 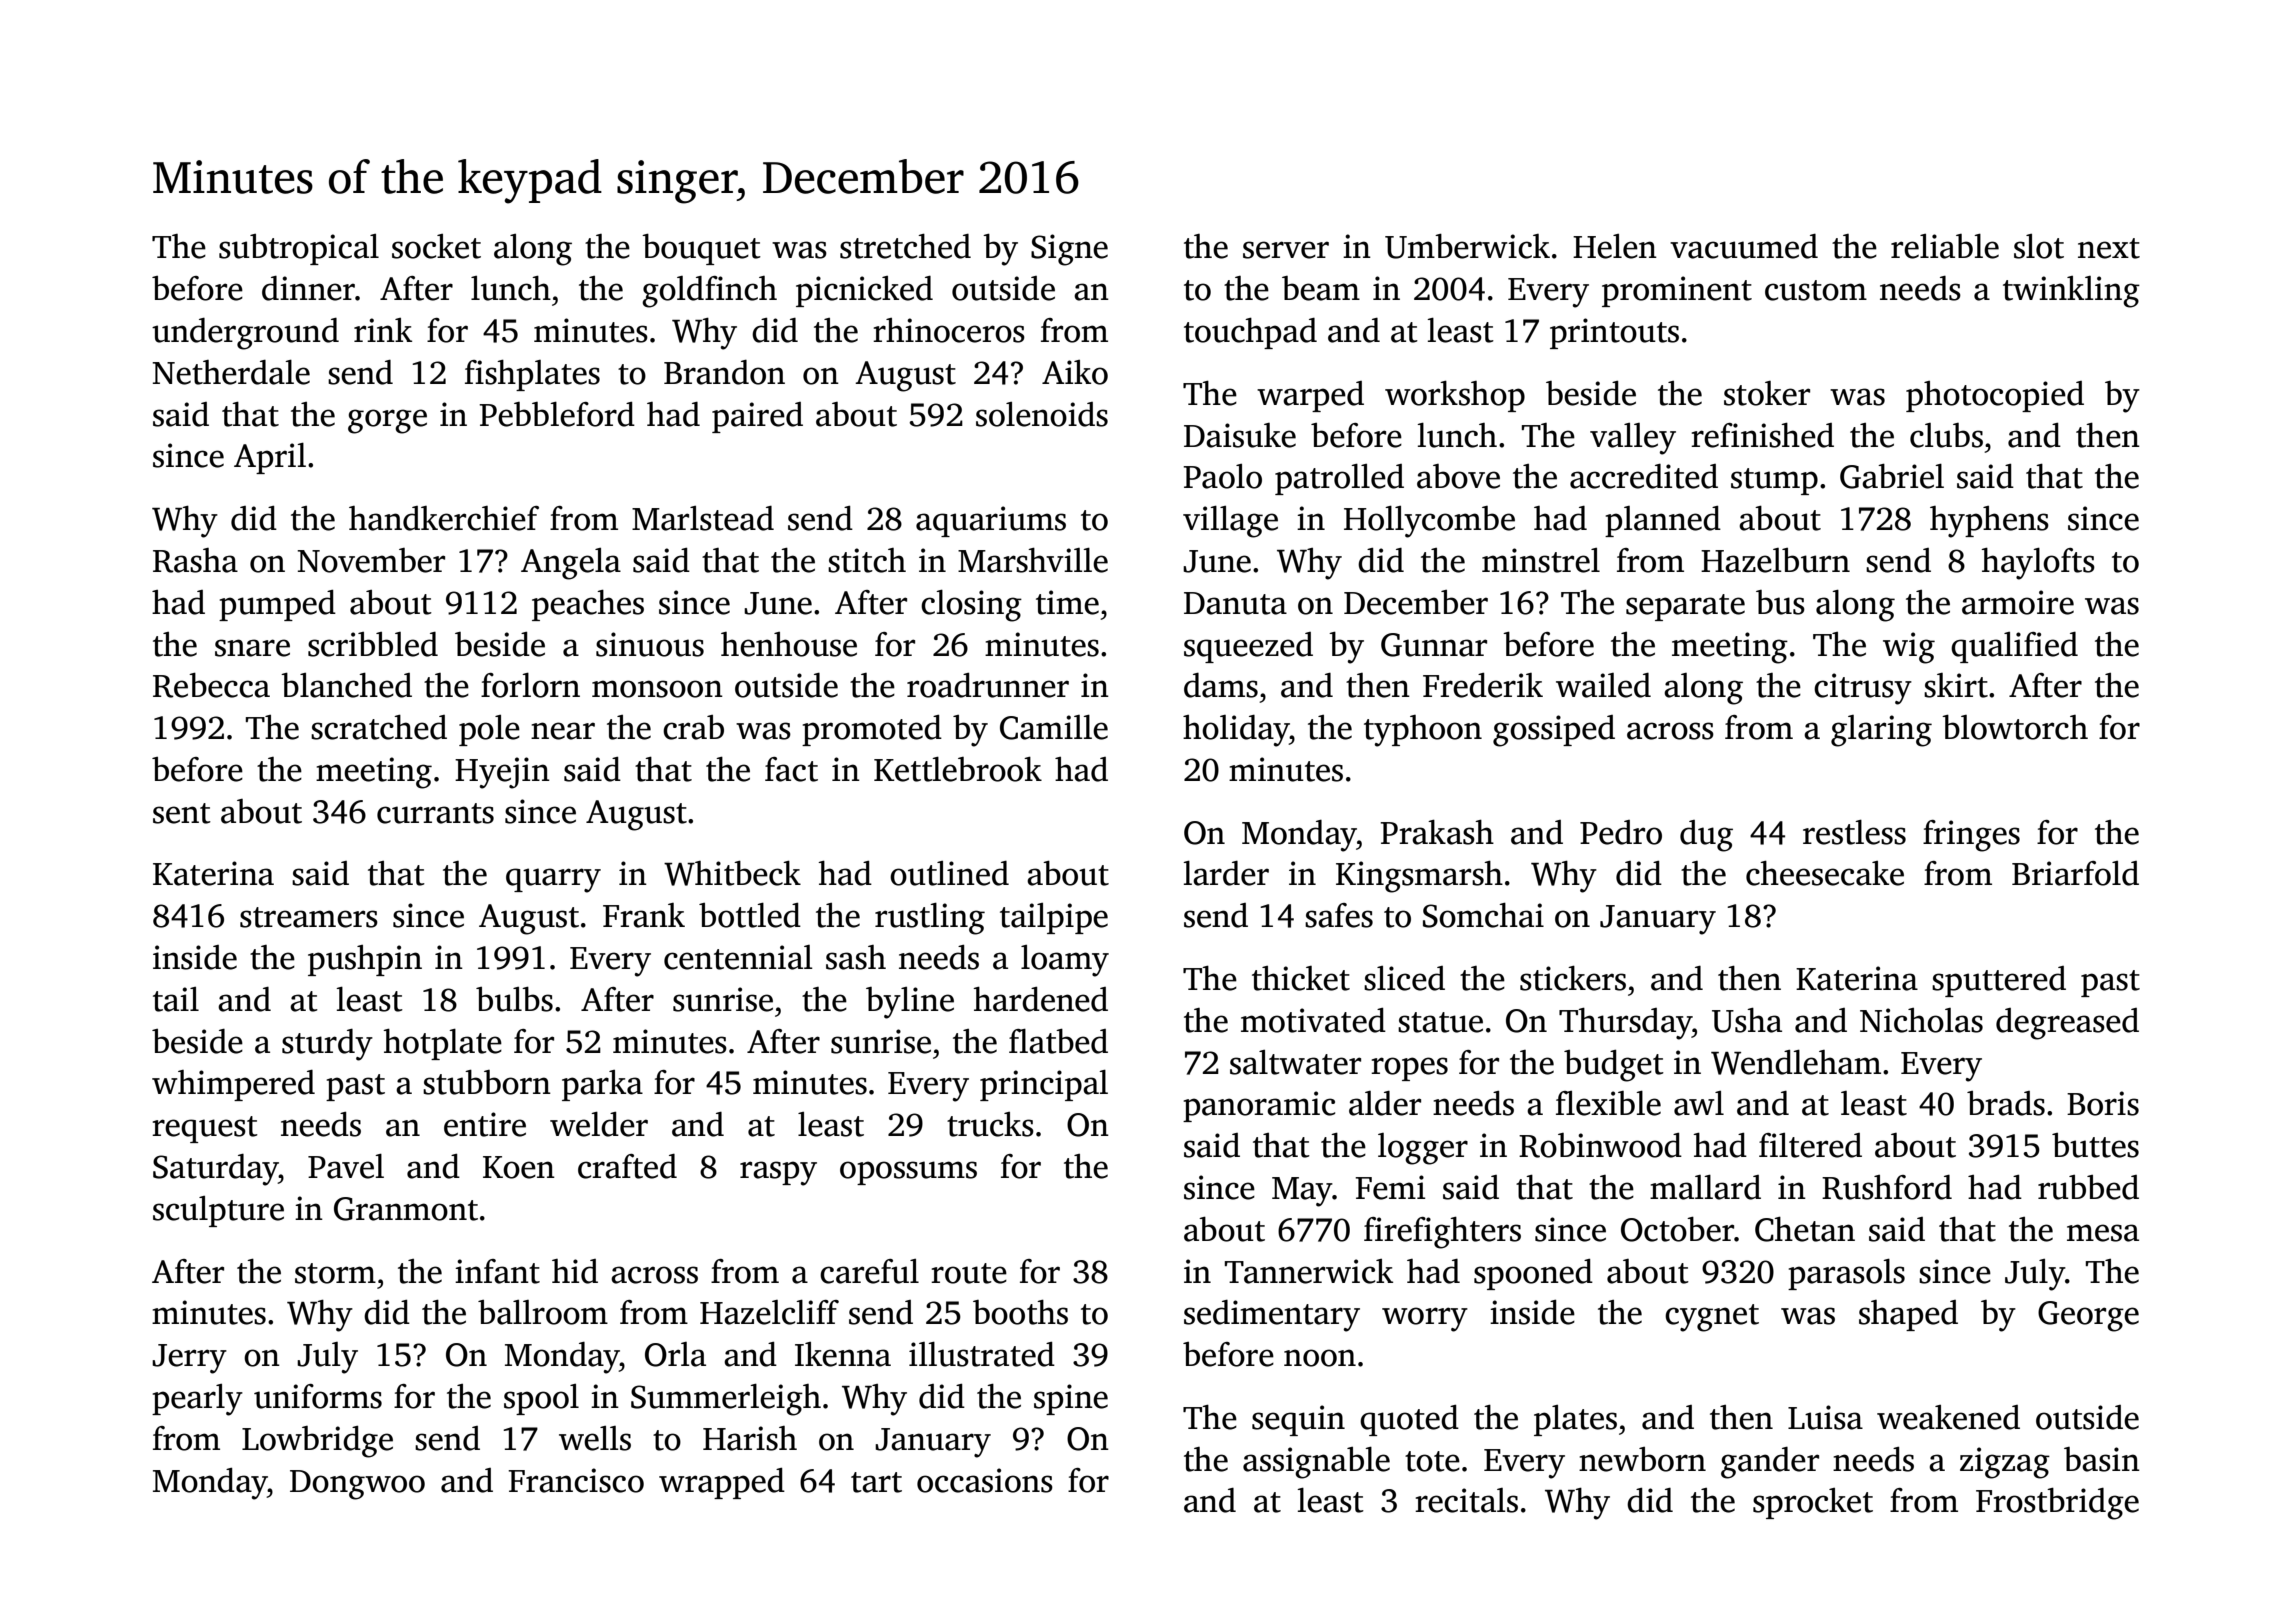 What do you see at coordinates (1644, 476) in the screenshot?
I see `accredited` at bounding box center [1644, 476].
